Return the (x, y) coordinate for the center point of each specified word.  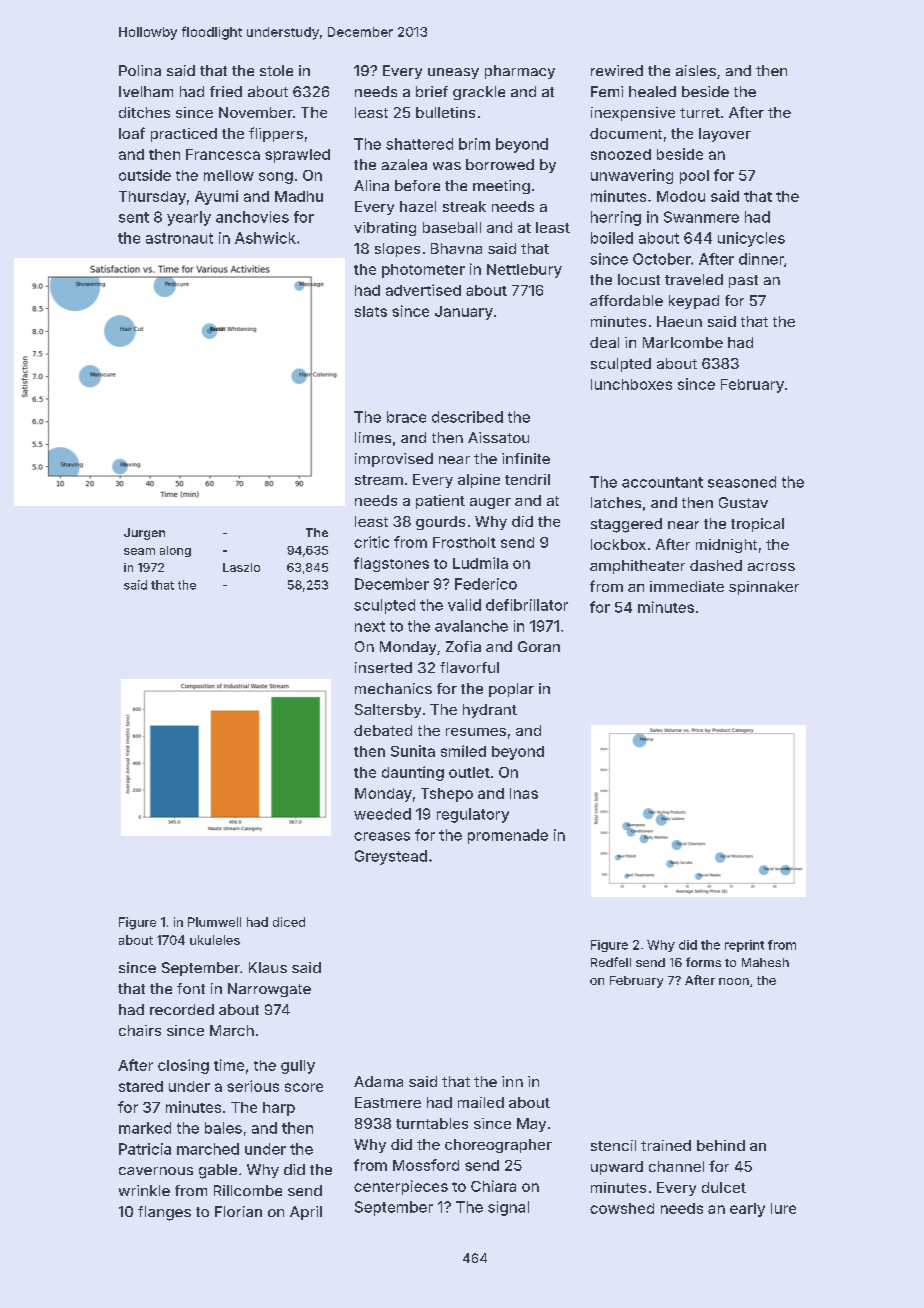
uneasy (453, 73)
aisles (696, 70)
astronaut (179, 238)
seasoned (742, 482)
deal (604, 342)
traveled (694, 279)
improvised (394, 460)
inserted (383, 667)
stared (141, 1086)
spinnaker (764, 588)
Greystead (391, 857)
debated (383, 730)
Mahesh (765, 962)
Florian (238, 1211)
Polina (140, 70)
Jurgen (144, 534)
